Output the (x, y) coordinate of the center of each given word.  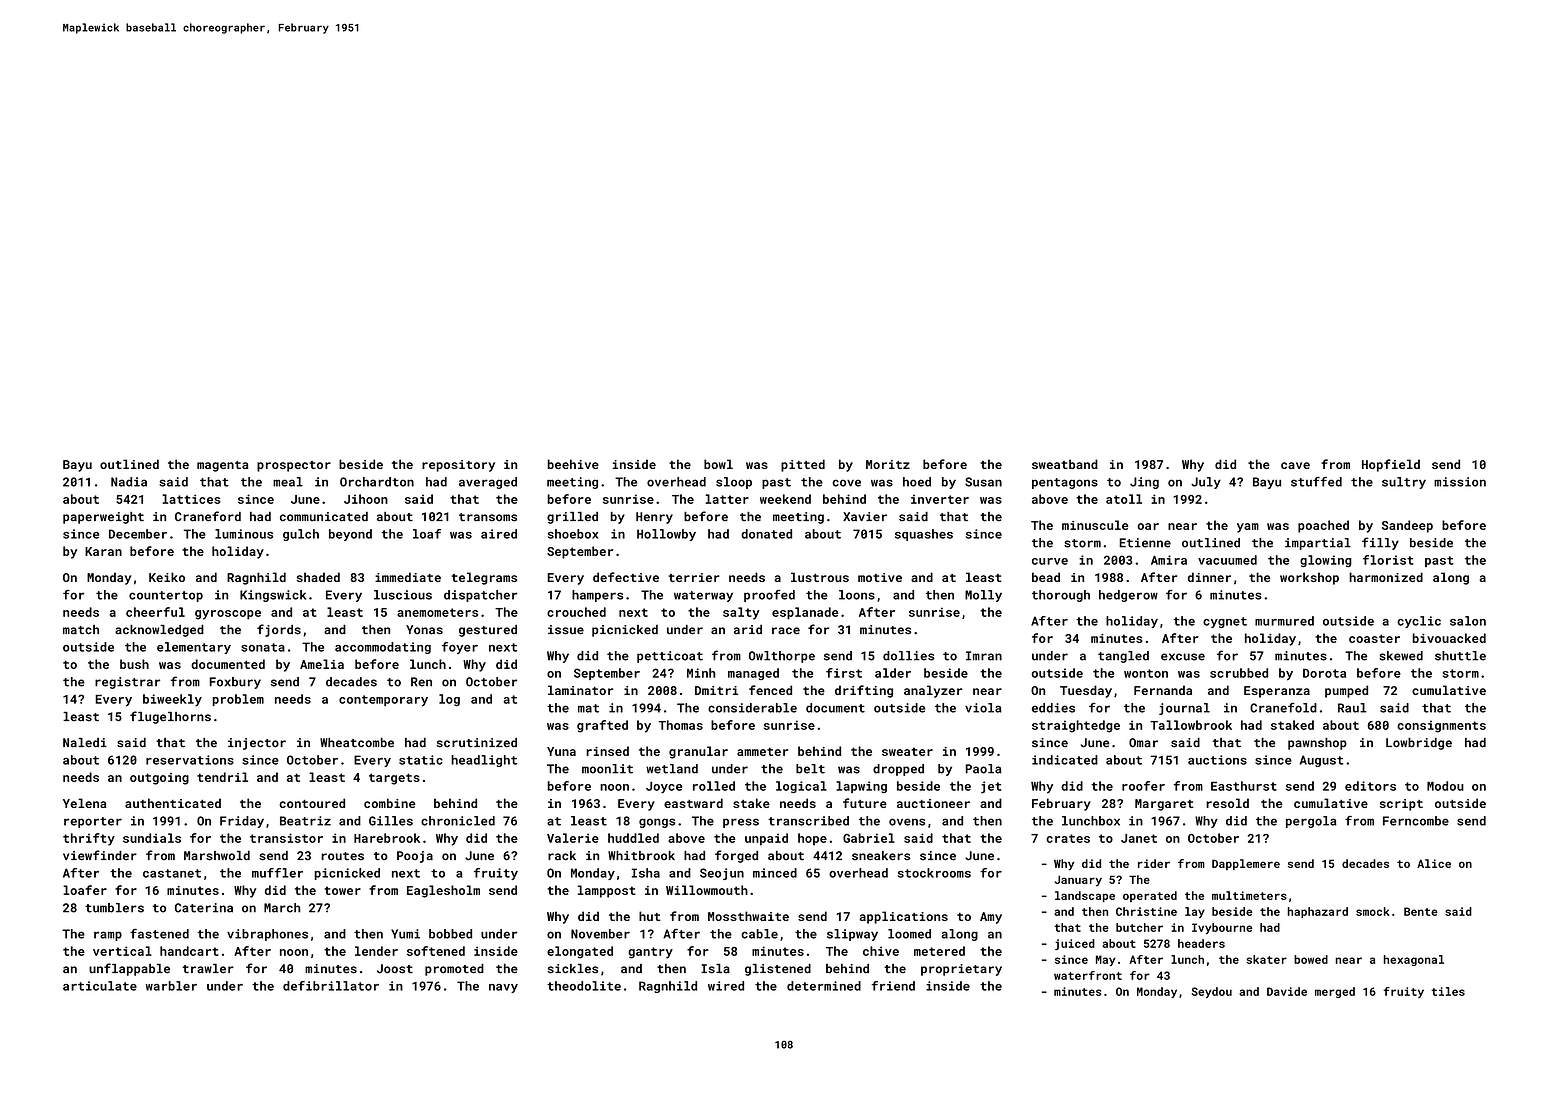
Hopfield (1391, 465)
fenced (770, 690)
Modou (1445, 786)
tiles (1448, 991)
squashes (924, 535)
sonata (263, 647)
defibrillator (331, 986)
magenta (223, 466)
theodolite (584, 986)
